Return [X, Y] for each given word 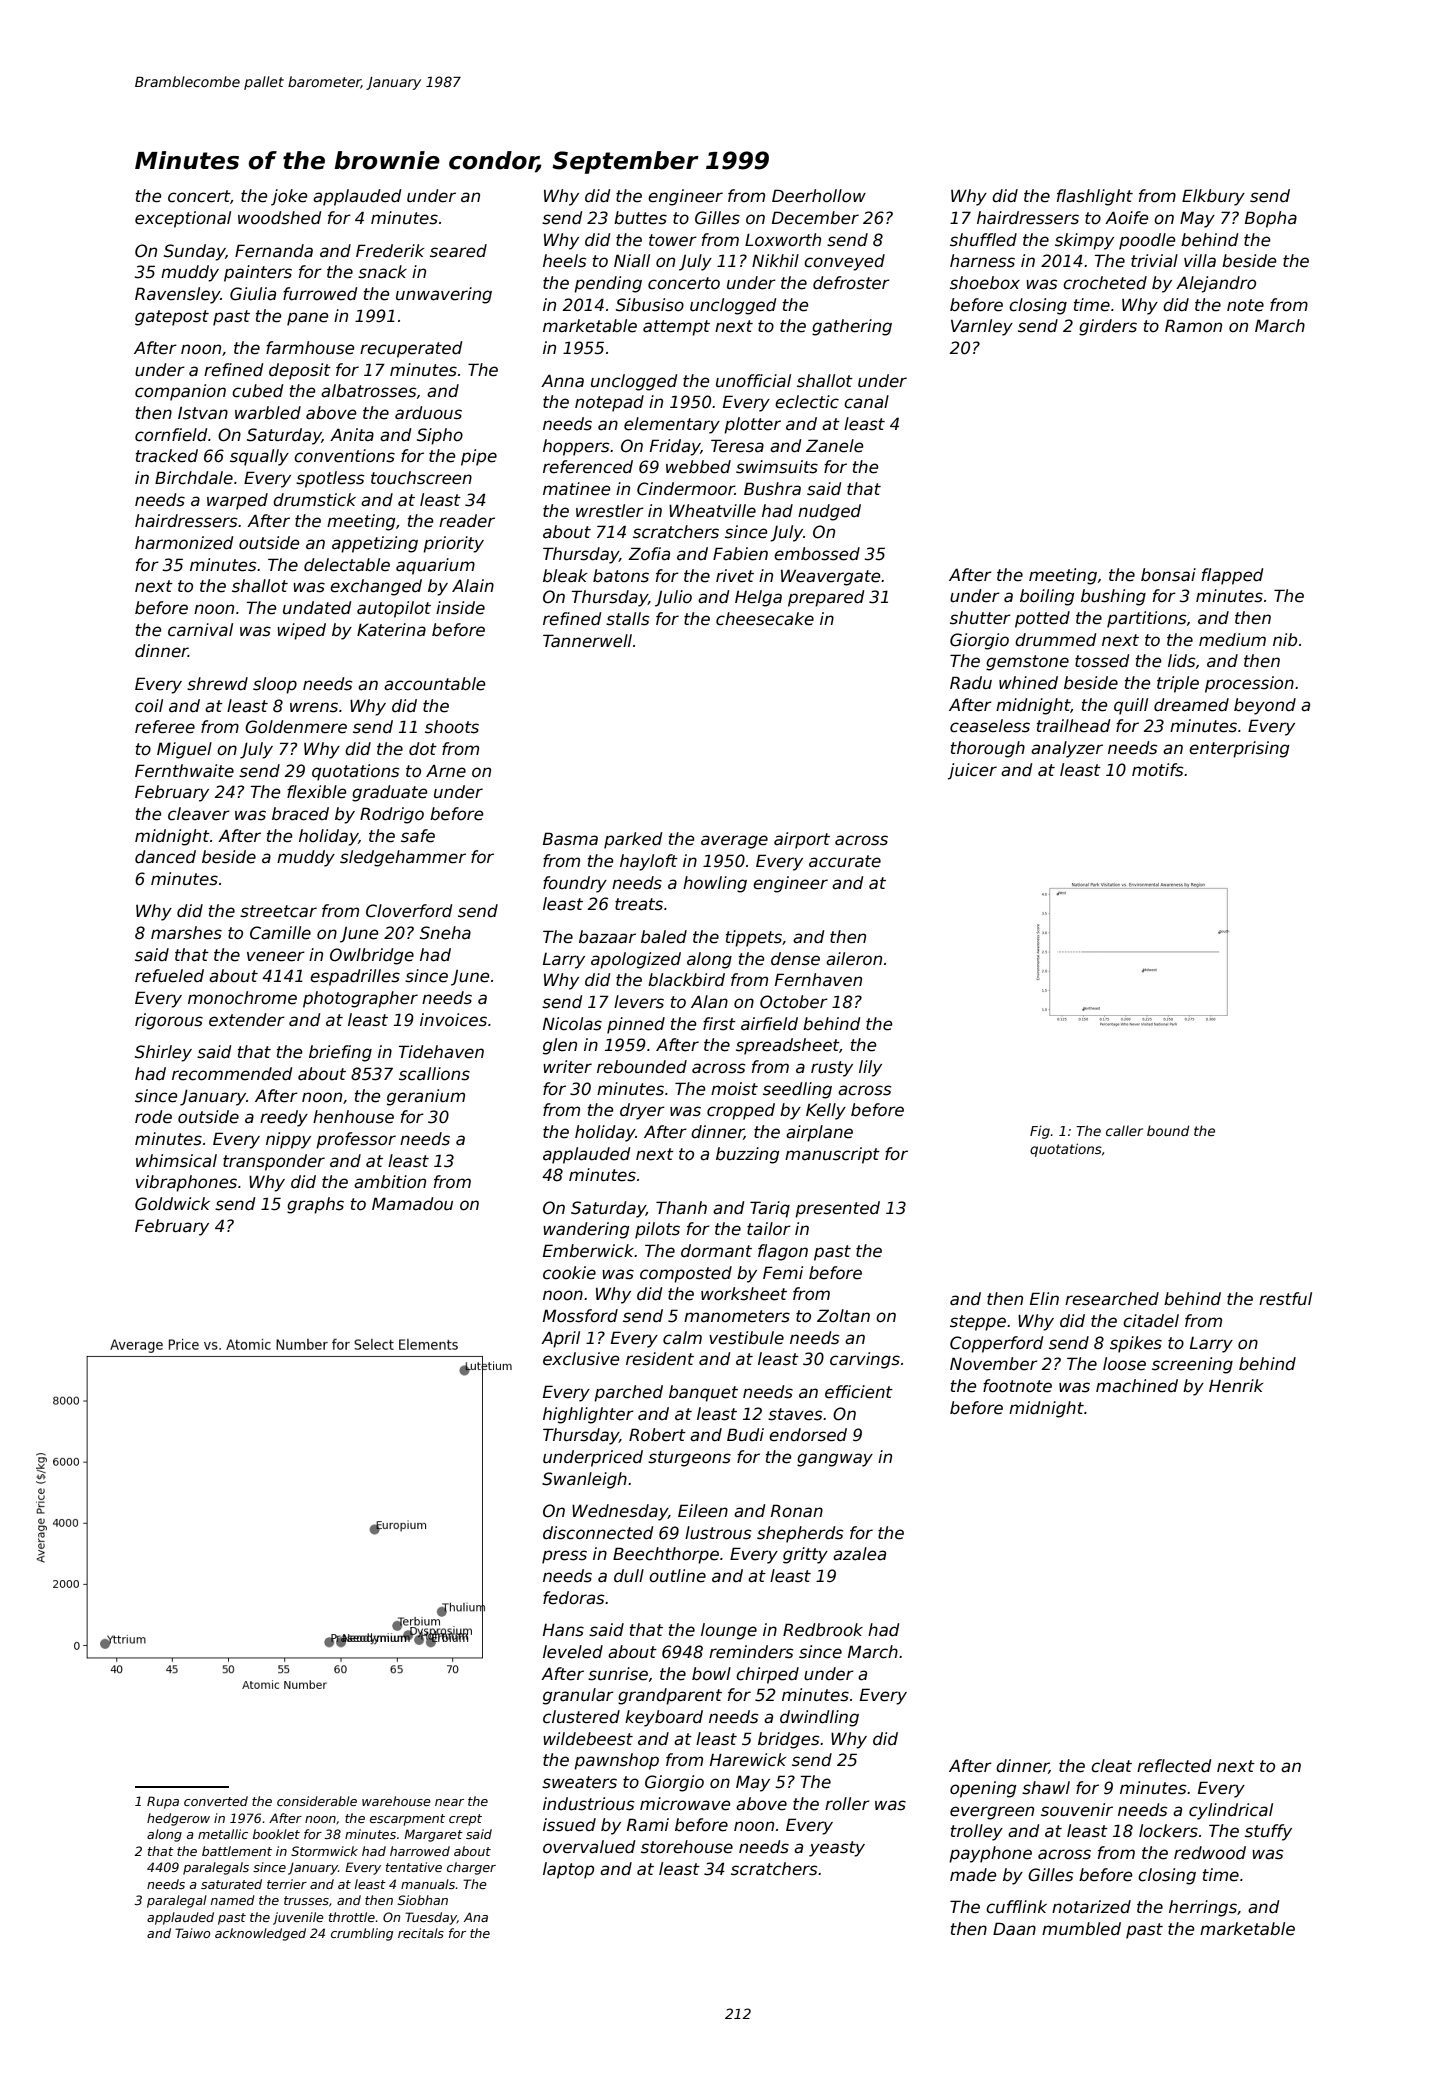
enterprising [1239, 749]
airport [802, 840]
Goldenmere [296, 727]
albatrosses [368, 391]
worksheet [744, 1294]
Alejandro [1216, 284]
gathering [852, 327]
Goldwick [172, 1204]
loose [1124, 1364]
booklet [276, 1834]
